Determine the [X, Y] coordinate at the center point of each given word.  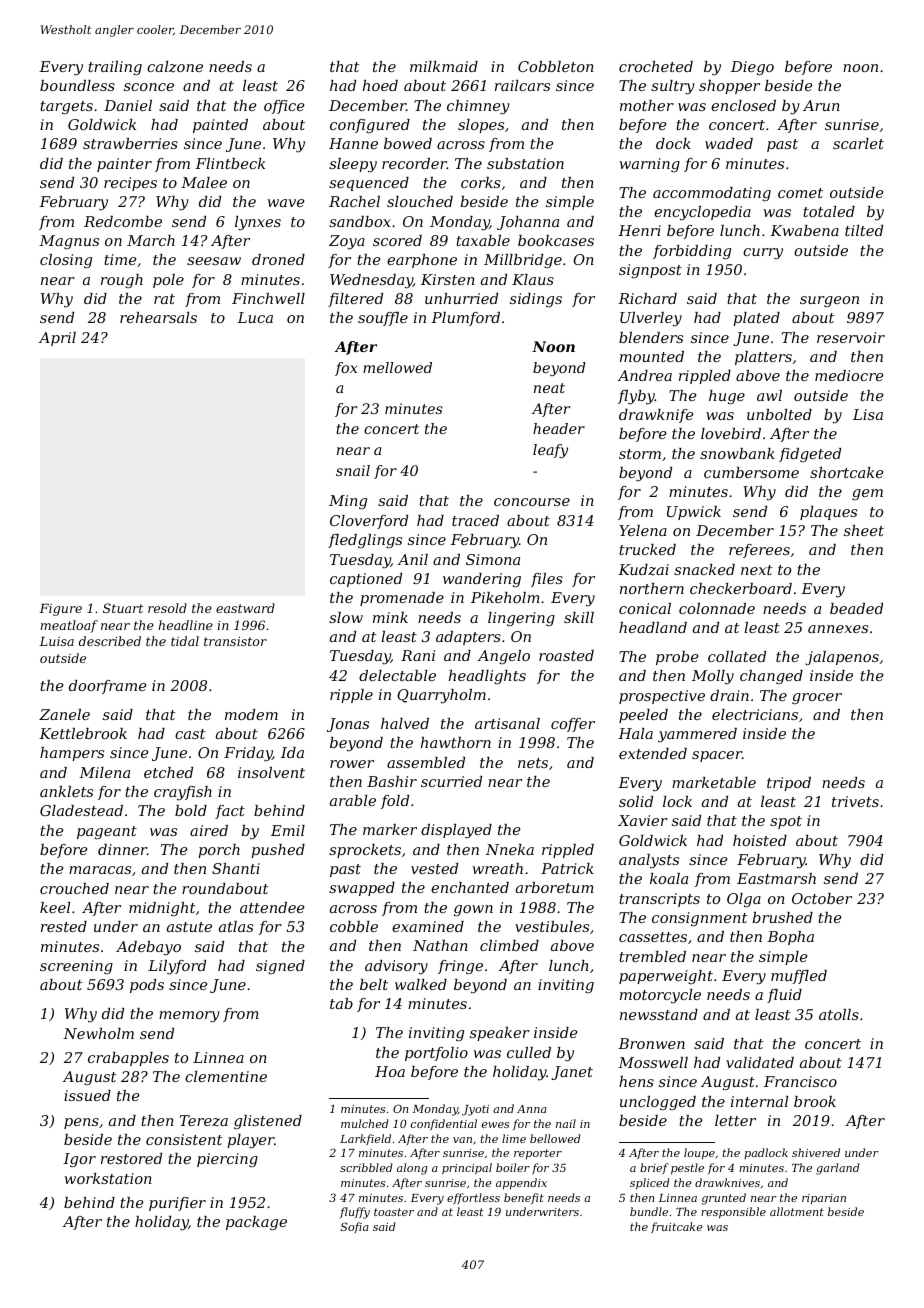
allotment [797, 1211]
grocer [817, 698]
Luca [255, 317]
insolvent [271, 772]
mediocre [849, 375]
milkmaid [444, 66]
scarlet [858, 143]
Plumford [465, 319]
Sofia [354, 1227]
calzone [175, 67]
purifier [177, 1204]
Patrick [567, 868]
